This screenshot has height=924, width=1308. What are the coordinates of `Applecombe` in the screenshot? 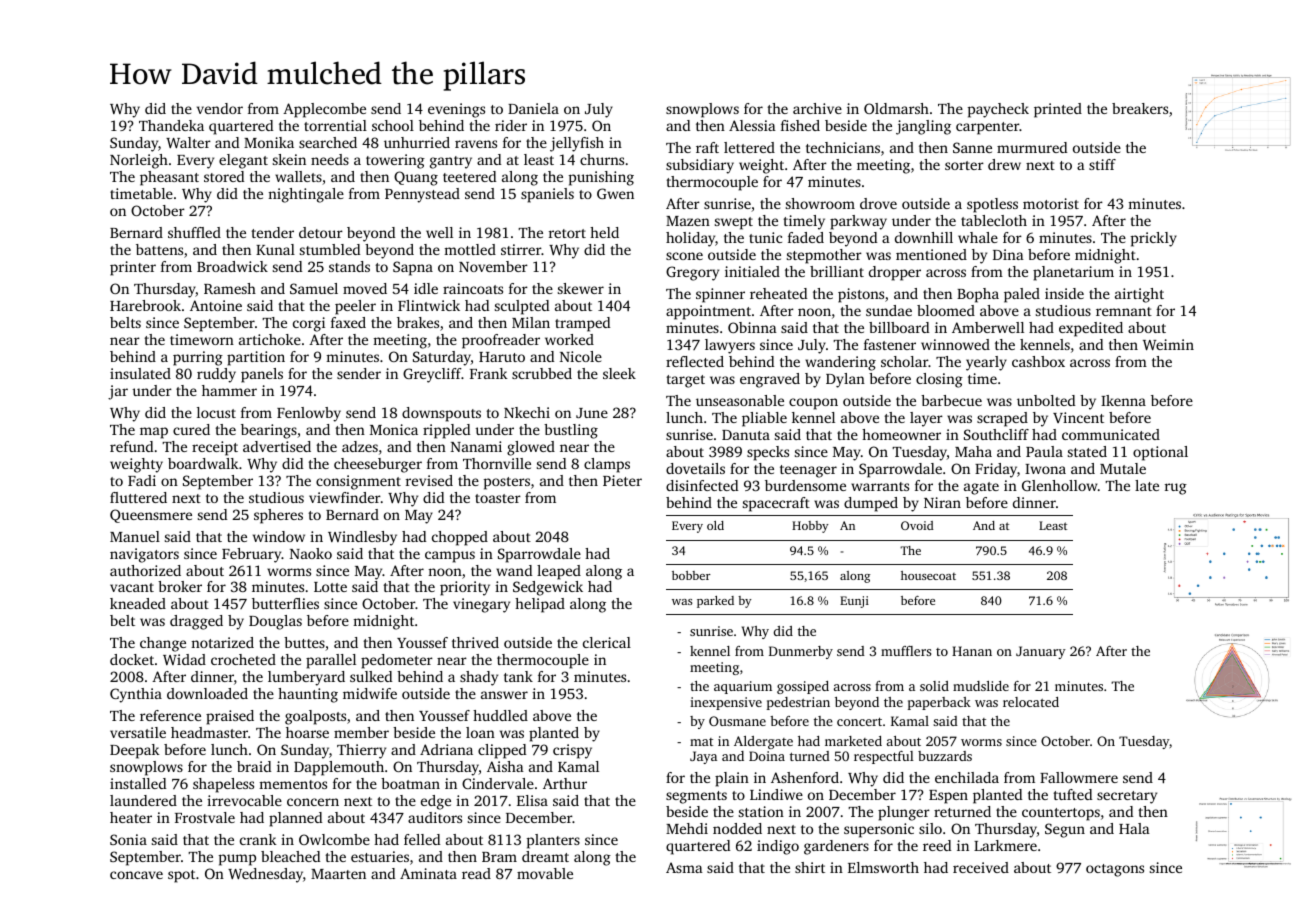 It's located at (324, 110).
